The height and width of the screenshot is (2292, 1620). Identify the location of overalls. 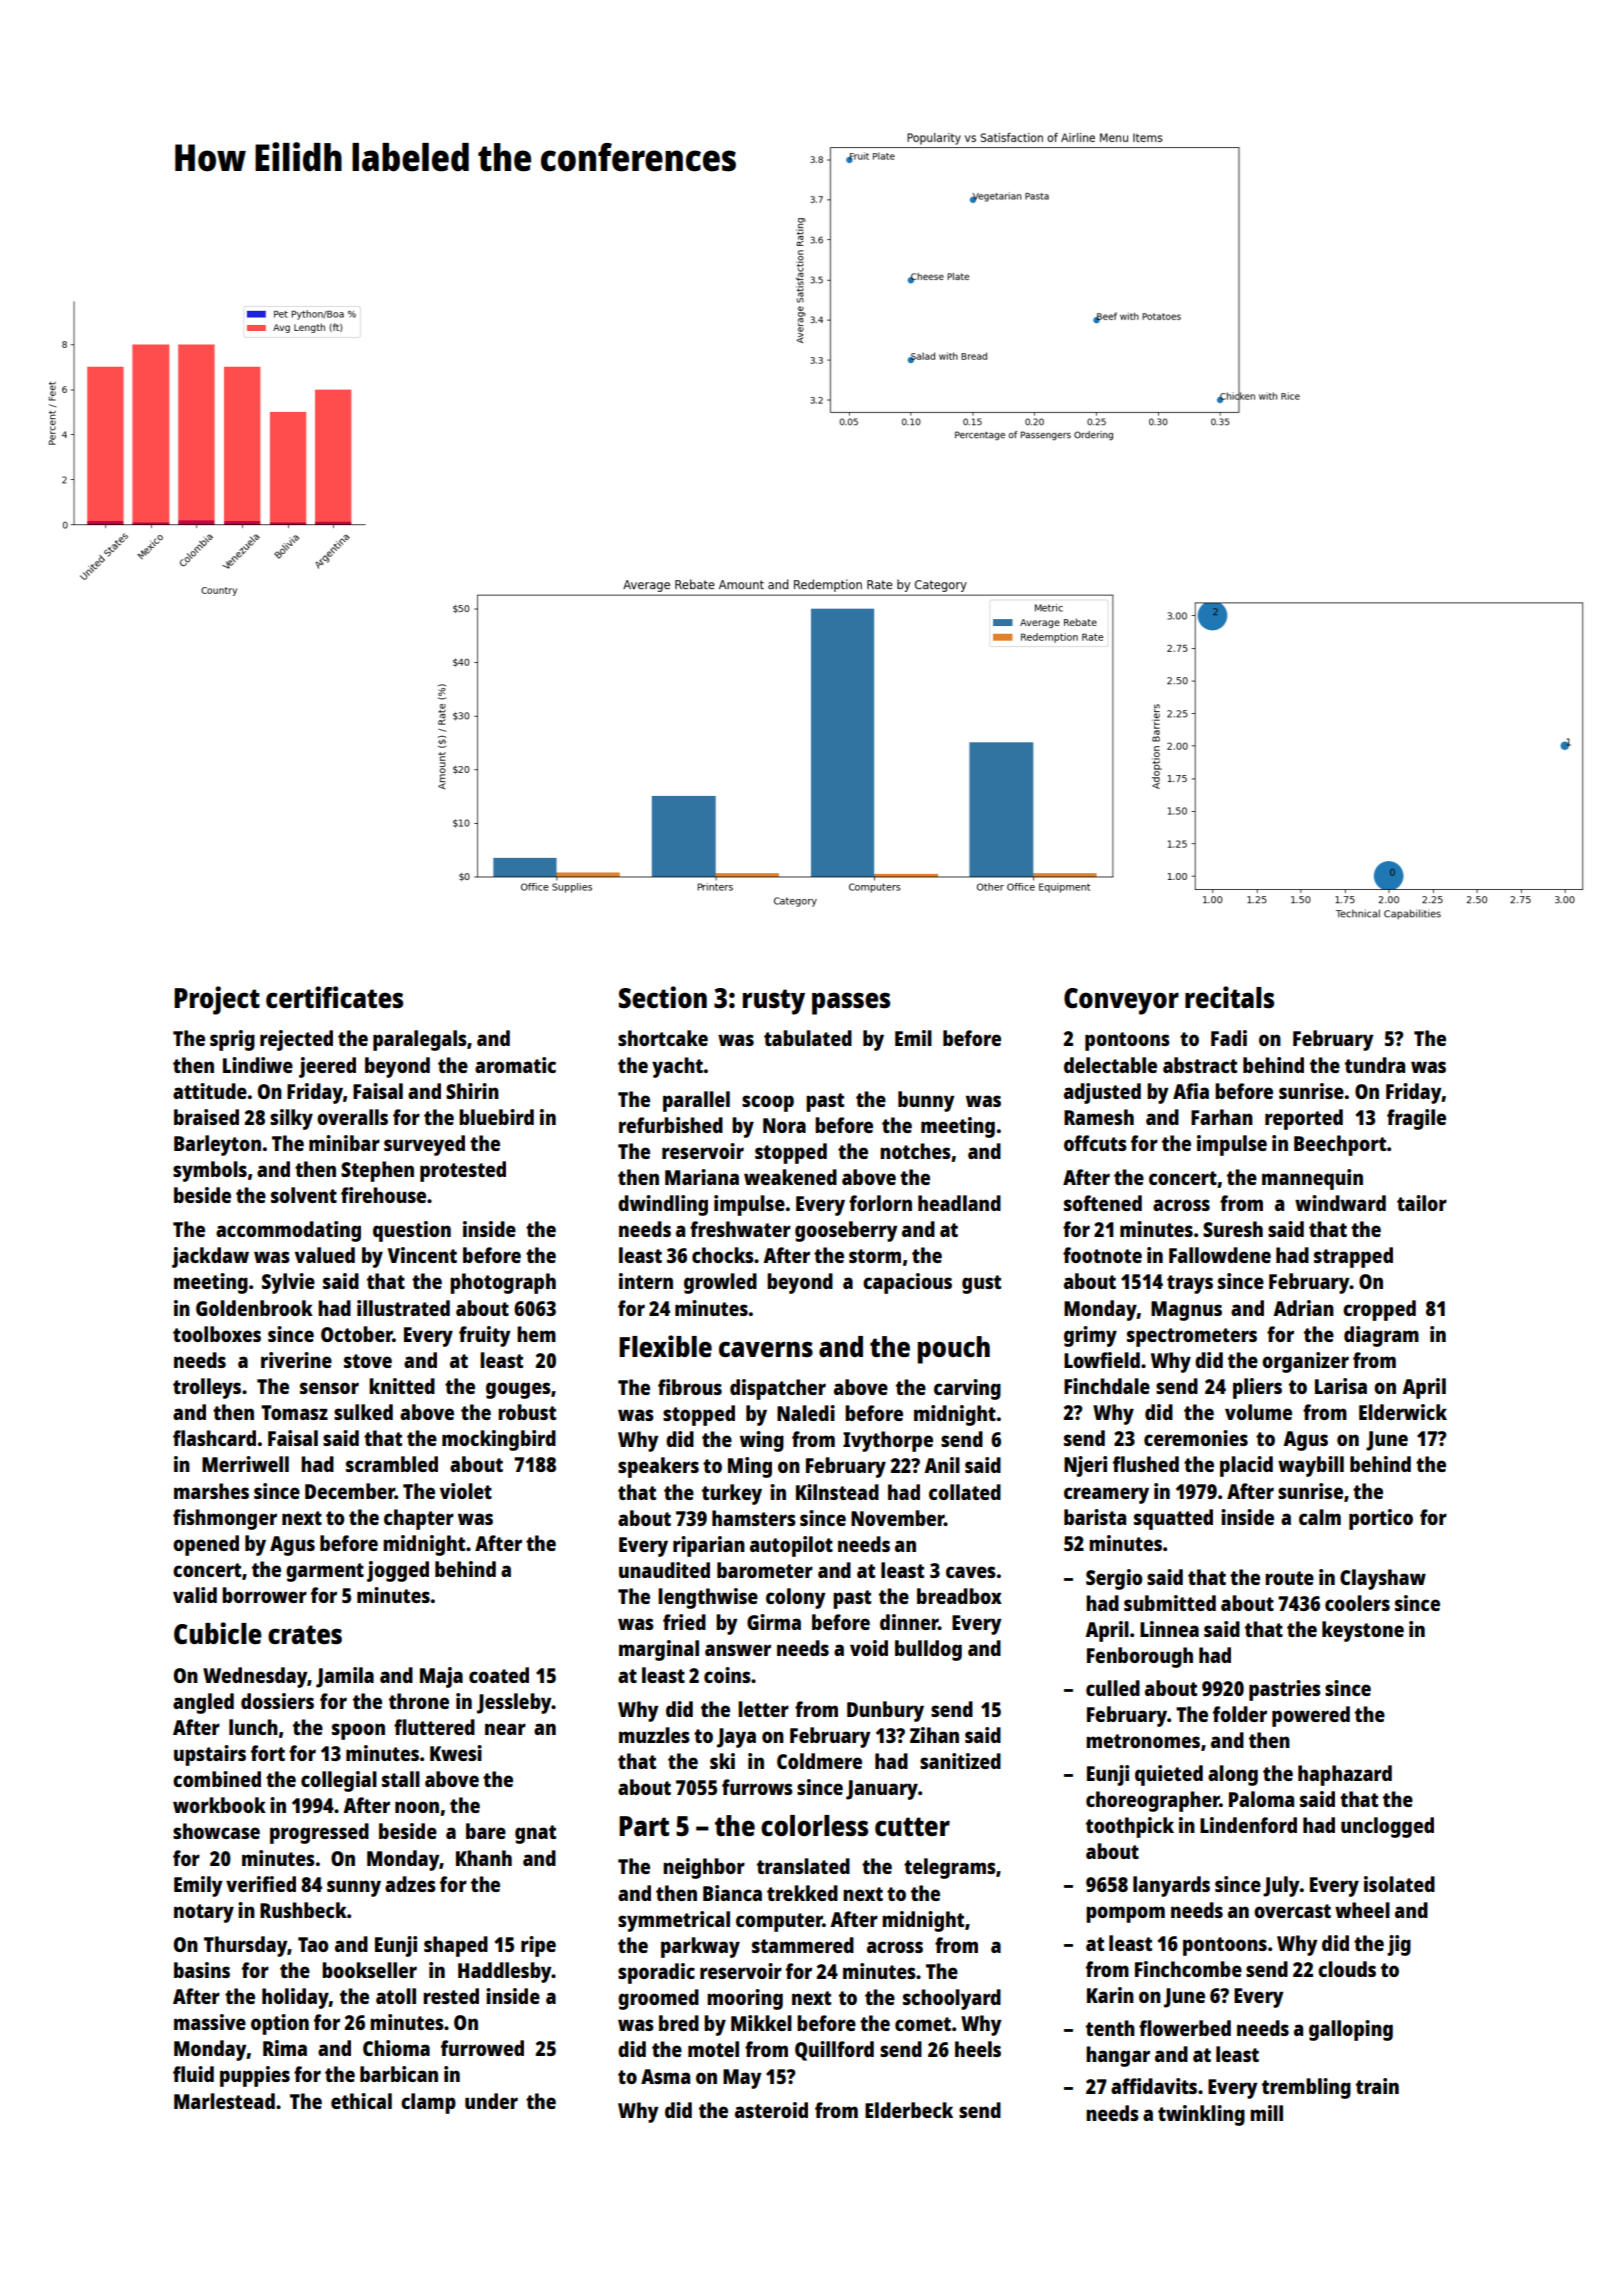
(352, 1117).
